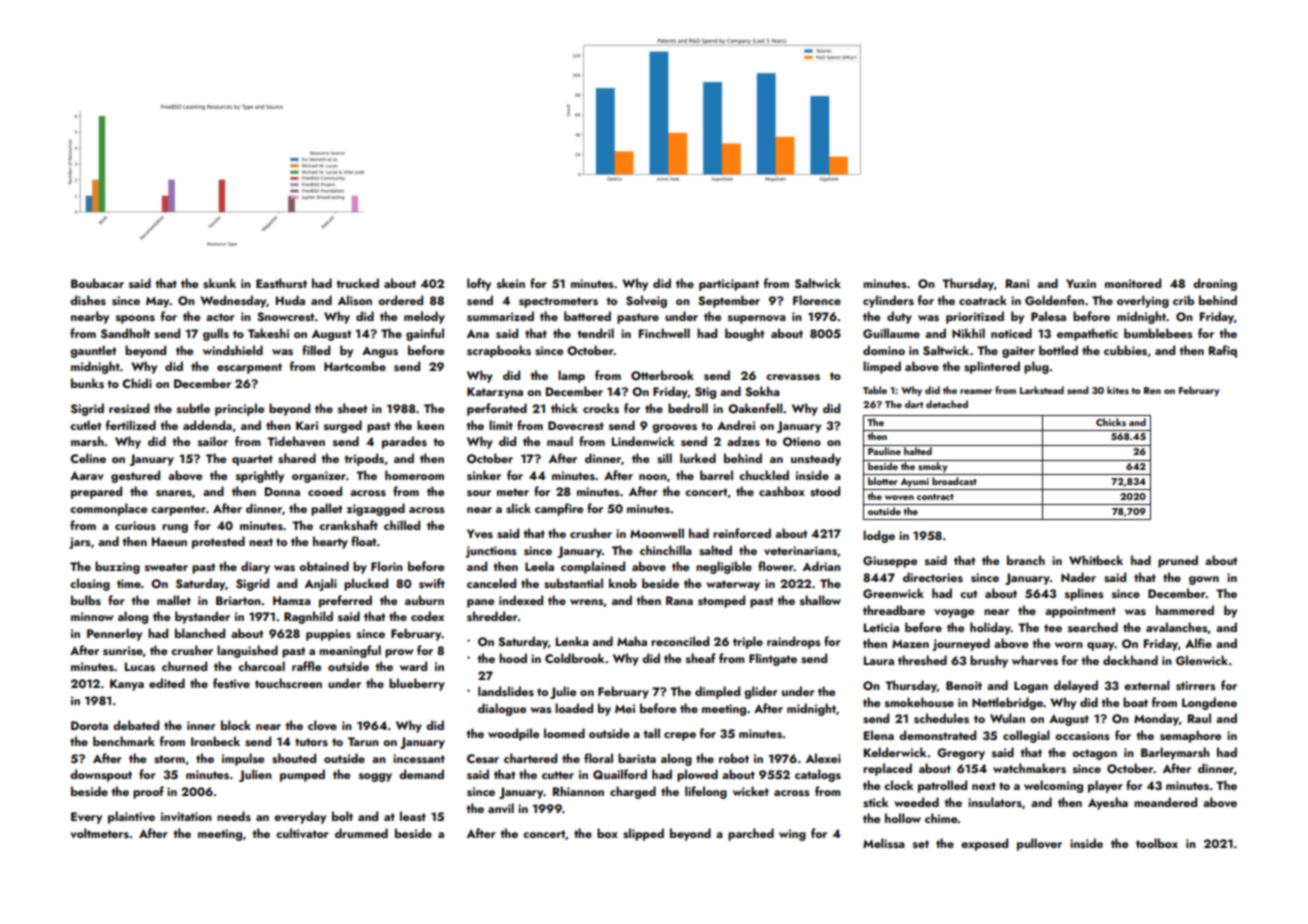  I want to click on Rani, so click(1017, 283).
